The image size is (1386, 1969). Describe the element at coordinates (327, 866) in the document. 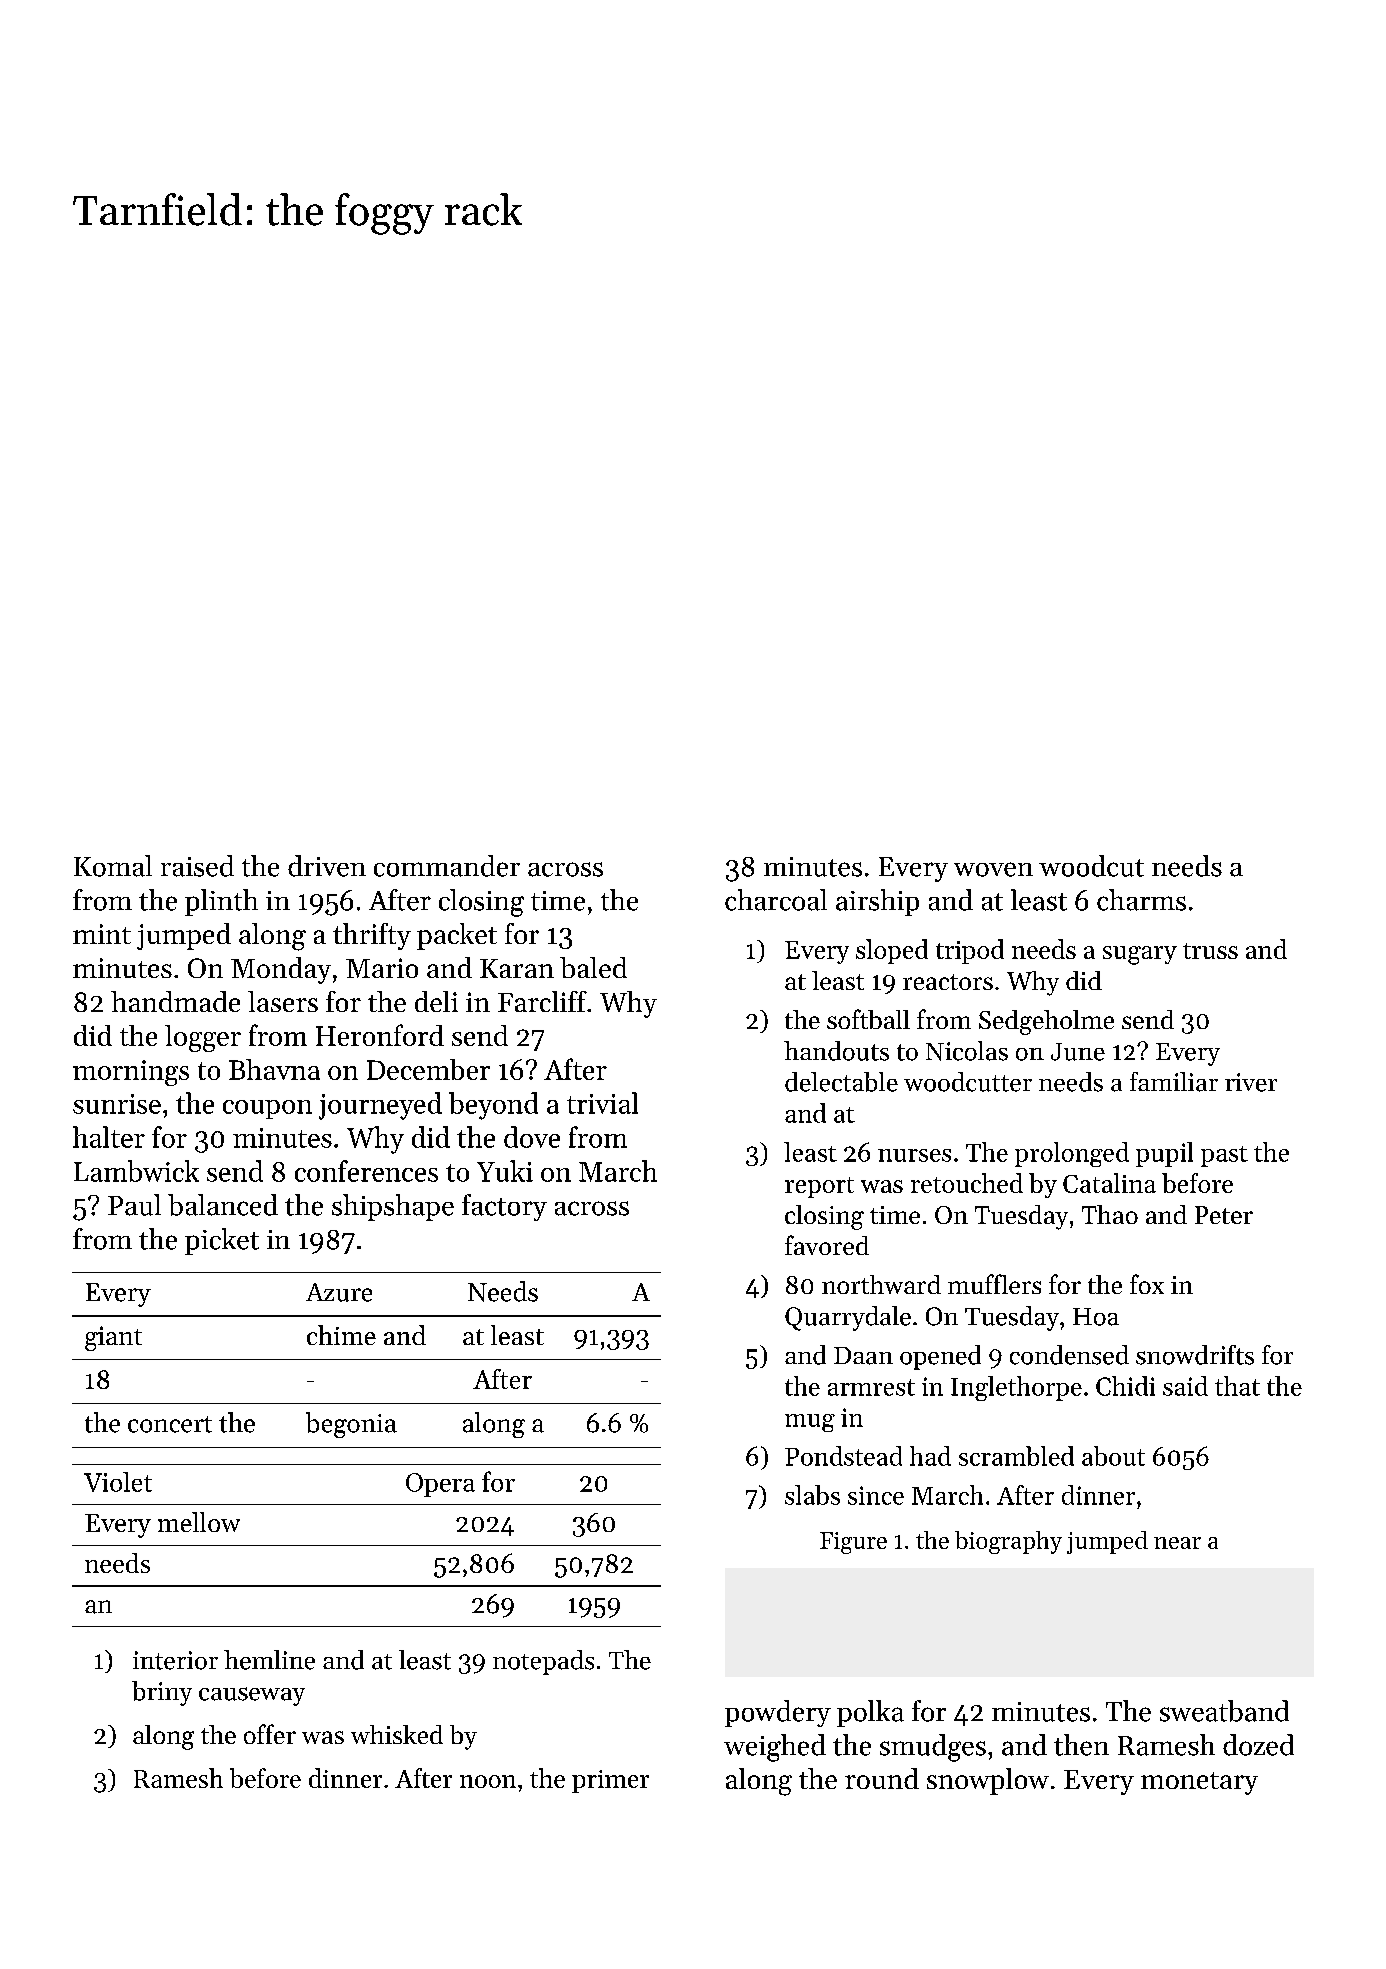

I see `driven` at that location.
